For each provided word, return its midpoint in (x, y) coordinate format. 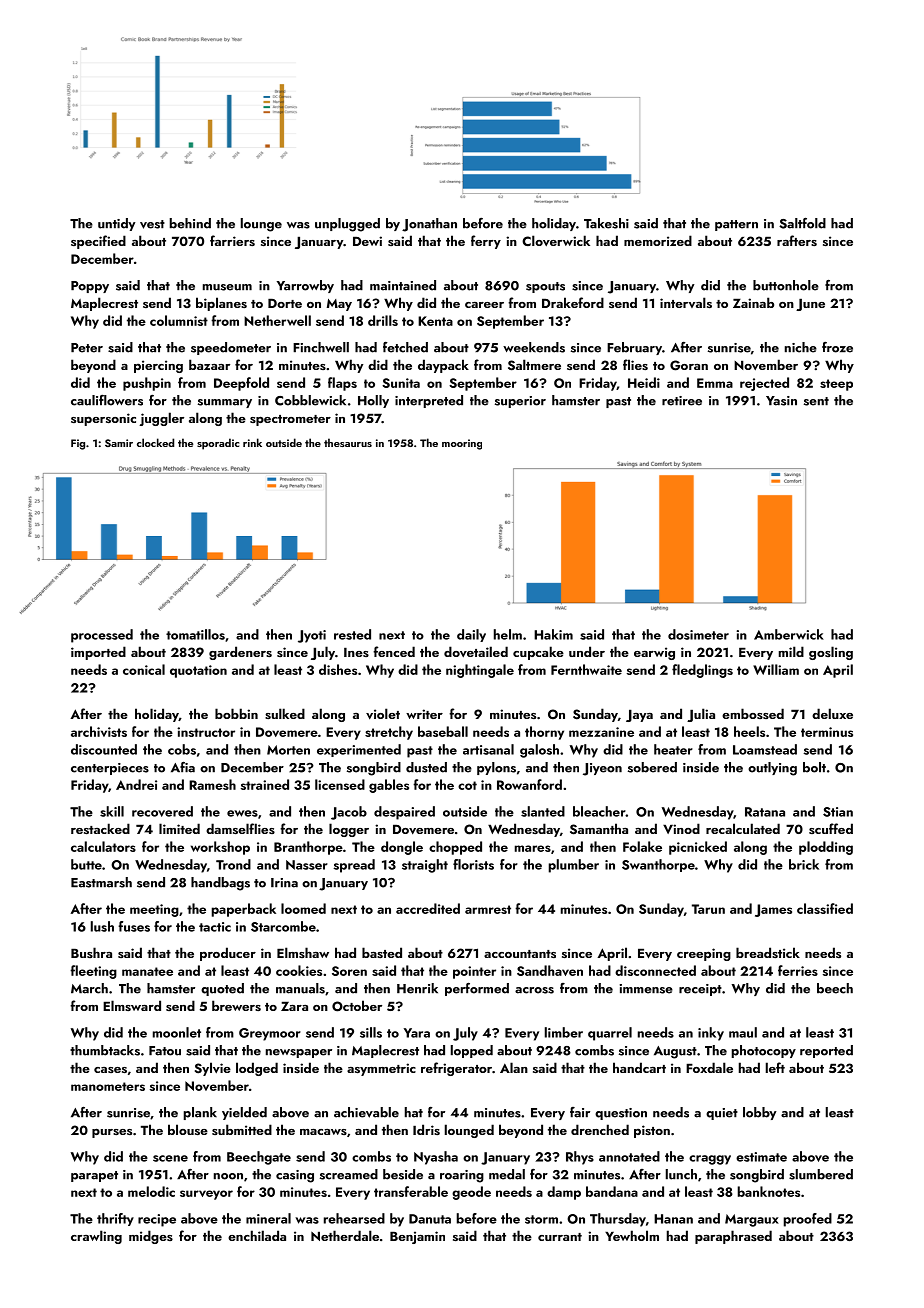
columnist (179, 320)
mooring (462, 444)
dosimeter (698, 634)
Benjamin (417, 1237)
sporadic (218, 444)
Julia (701, 715)
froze (837, 347)
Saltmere (534, 365)
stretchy (389, 733)
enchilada (257, 1235)
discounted (104, 749)
